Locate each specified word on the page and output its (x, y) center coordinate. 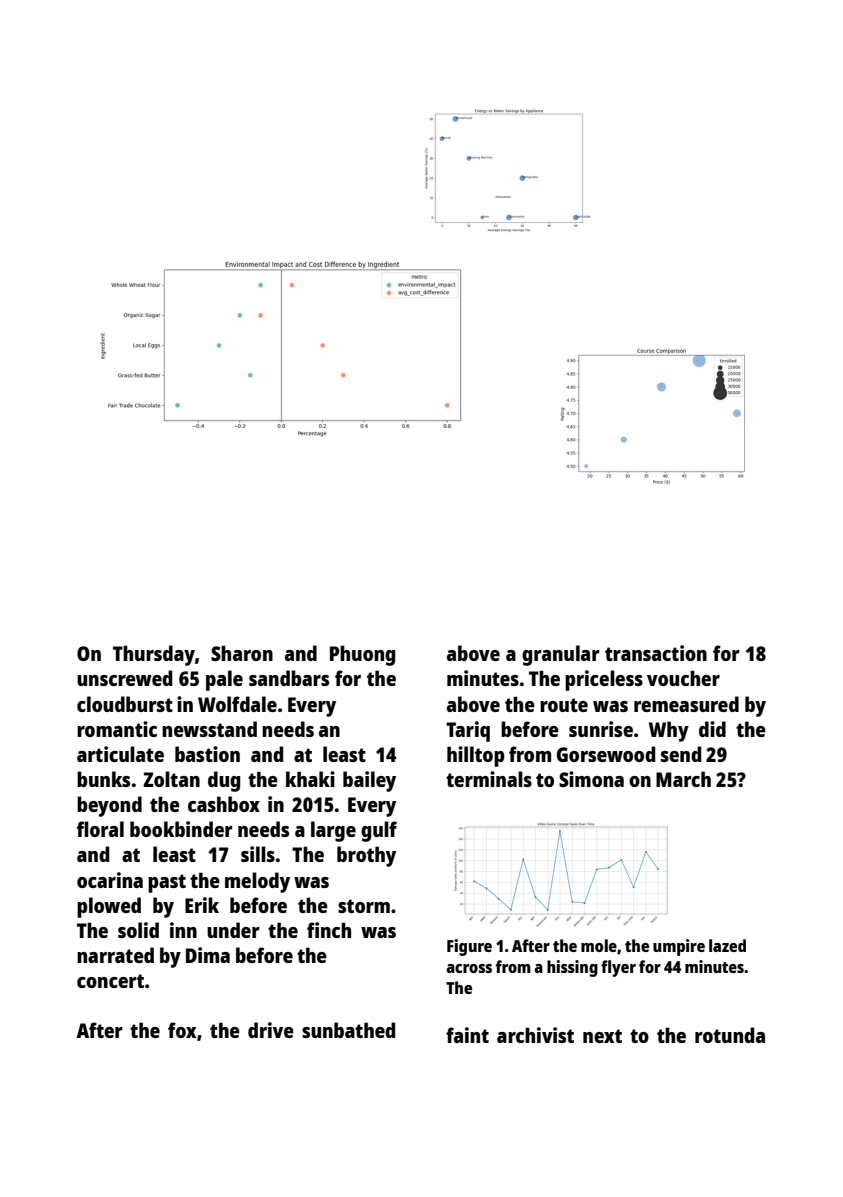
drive (271, 1030)
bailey (369, 781)
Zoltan (171, 779)
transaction (656, 653)
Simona (591, 779)
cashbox (224, 804)
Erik (202, 905)
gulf (379, 831)
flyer (618, 968)
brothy (366, 856)
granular (561, 655)
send (681, 754)
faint (467, 1035)
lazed (727, 945)
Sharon (242, 653)
